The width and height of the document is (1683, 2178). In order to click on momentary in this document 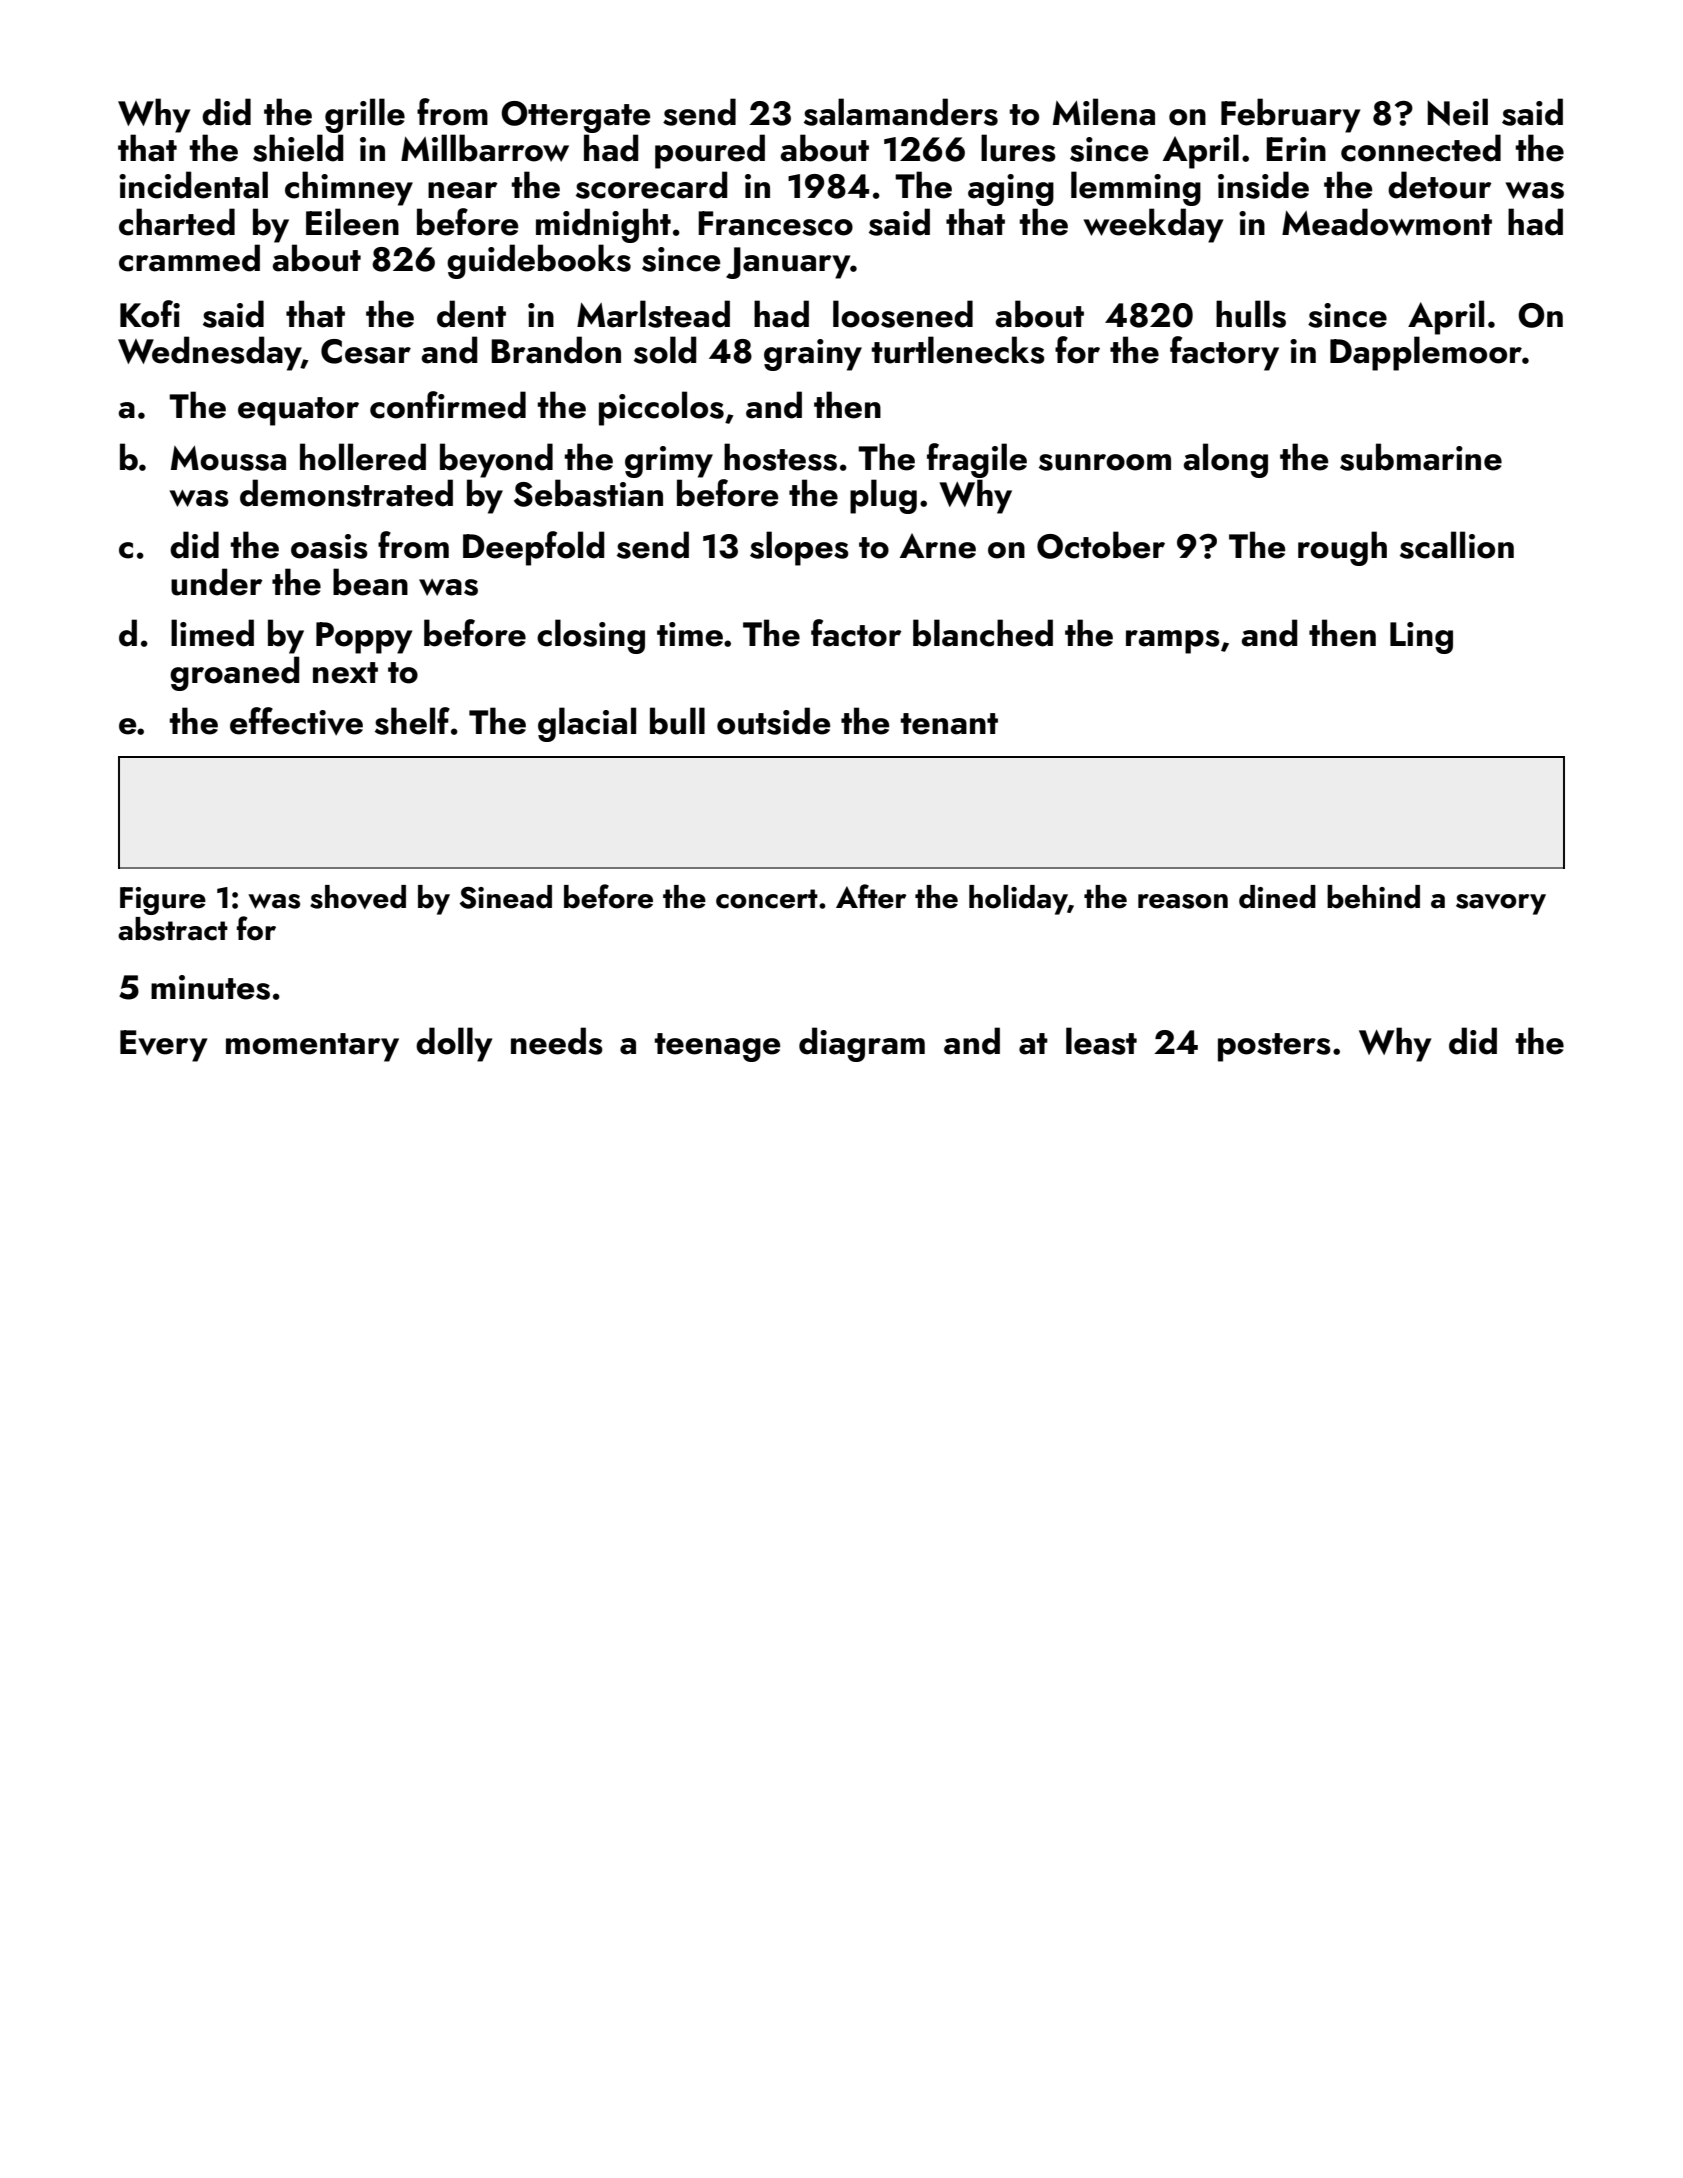, I will do `click(312, 1047)`.
